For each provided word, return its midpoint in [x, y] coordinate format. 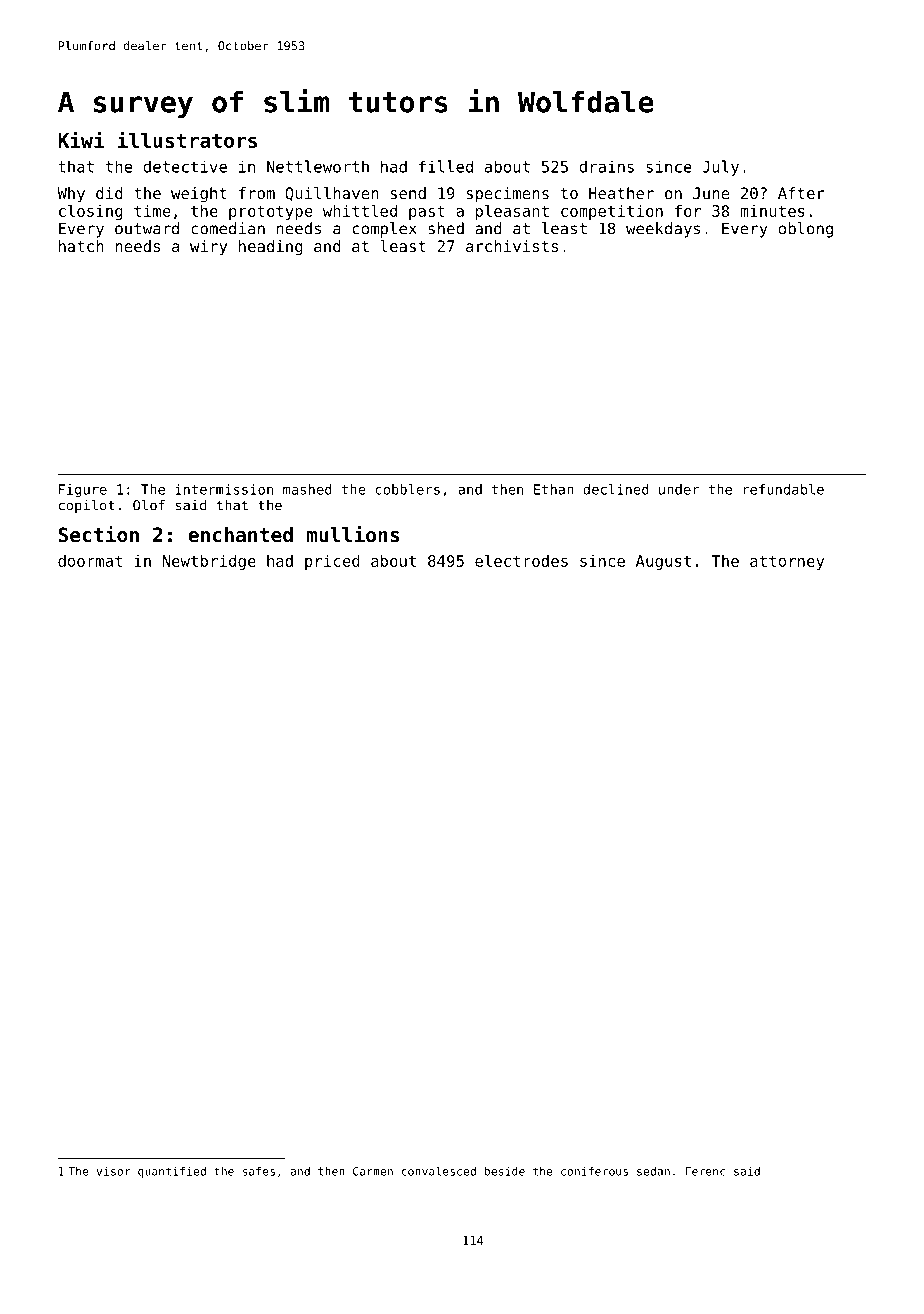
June [711, 193]
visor [113, 1171]
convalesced [439, 1171]
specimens [507, 195]
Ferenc [705, 1171]
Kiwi [81, 140]
